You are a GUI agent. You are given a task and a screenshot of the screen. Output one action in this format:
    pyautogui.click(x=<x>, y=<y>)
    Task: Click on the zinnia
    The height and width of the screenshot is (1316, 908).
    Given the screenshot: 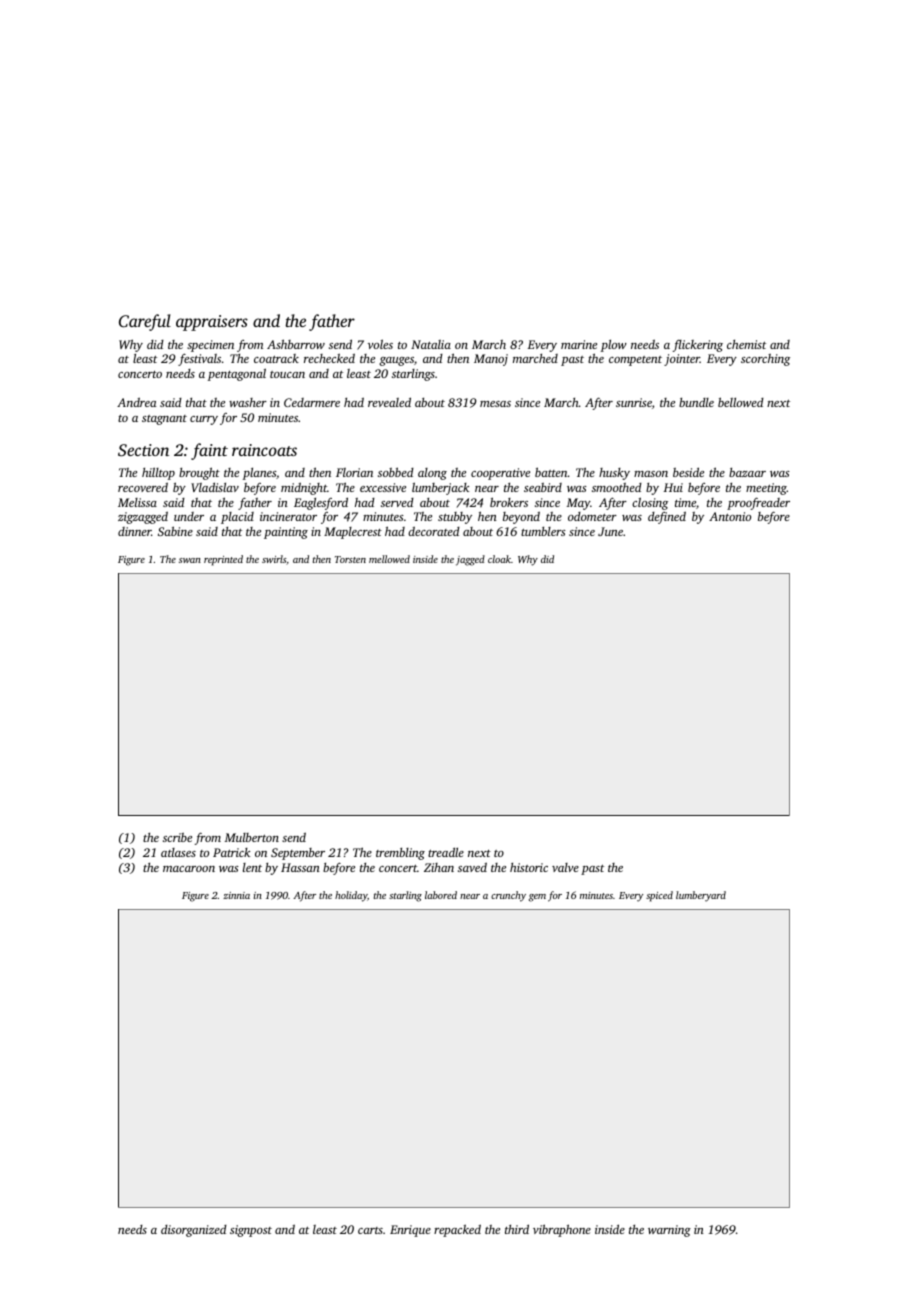 What is the action you would take?
    pyautogui.click(x=236, y=895)
